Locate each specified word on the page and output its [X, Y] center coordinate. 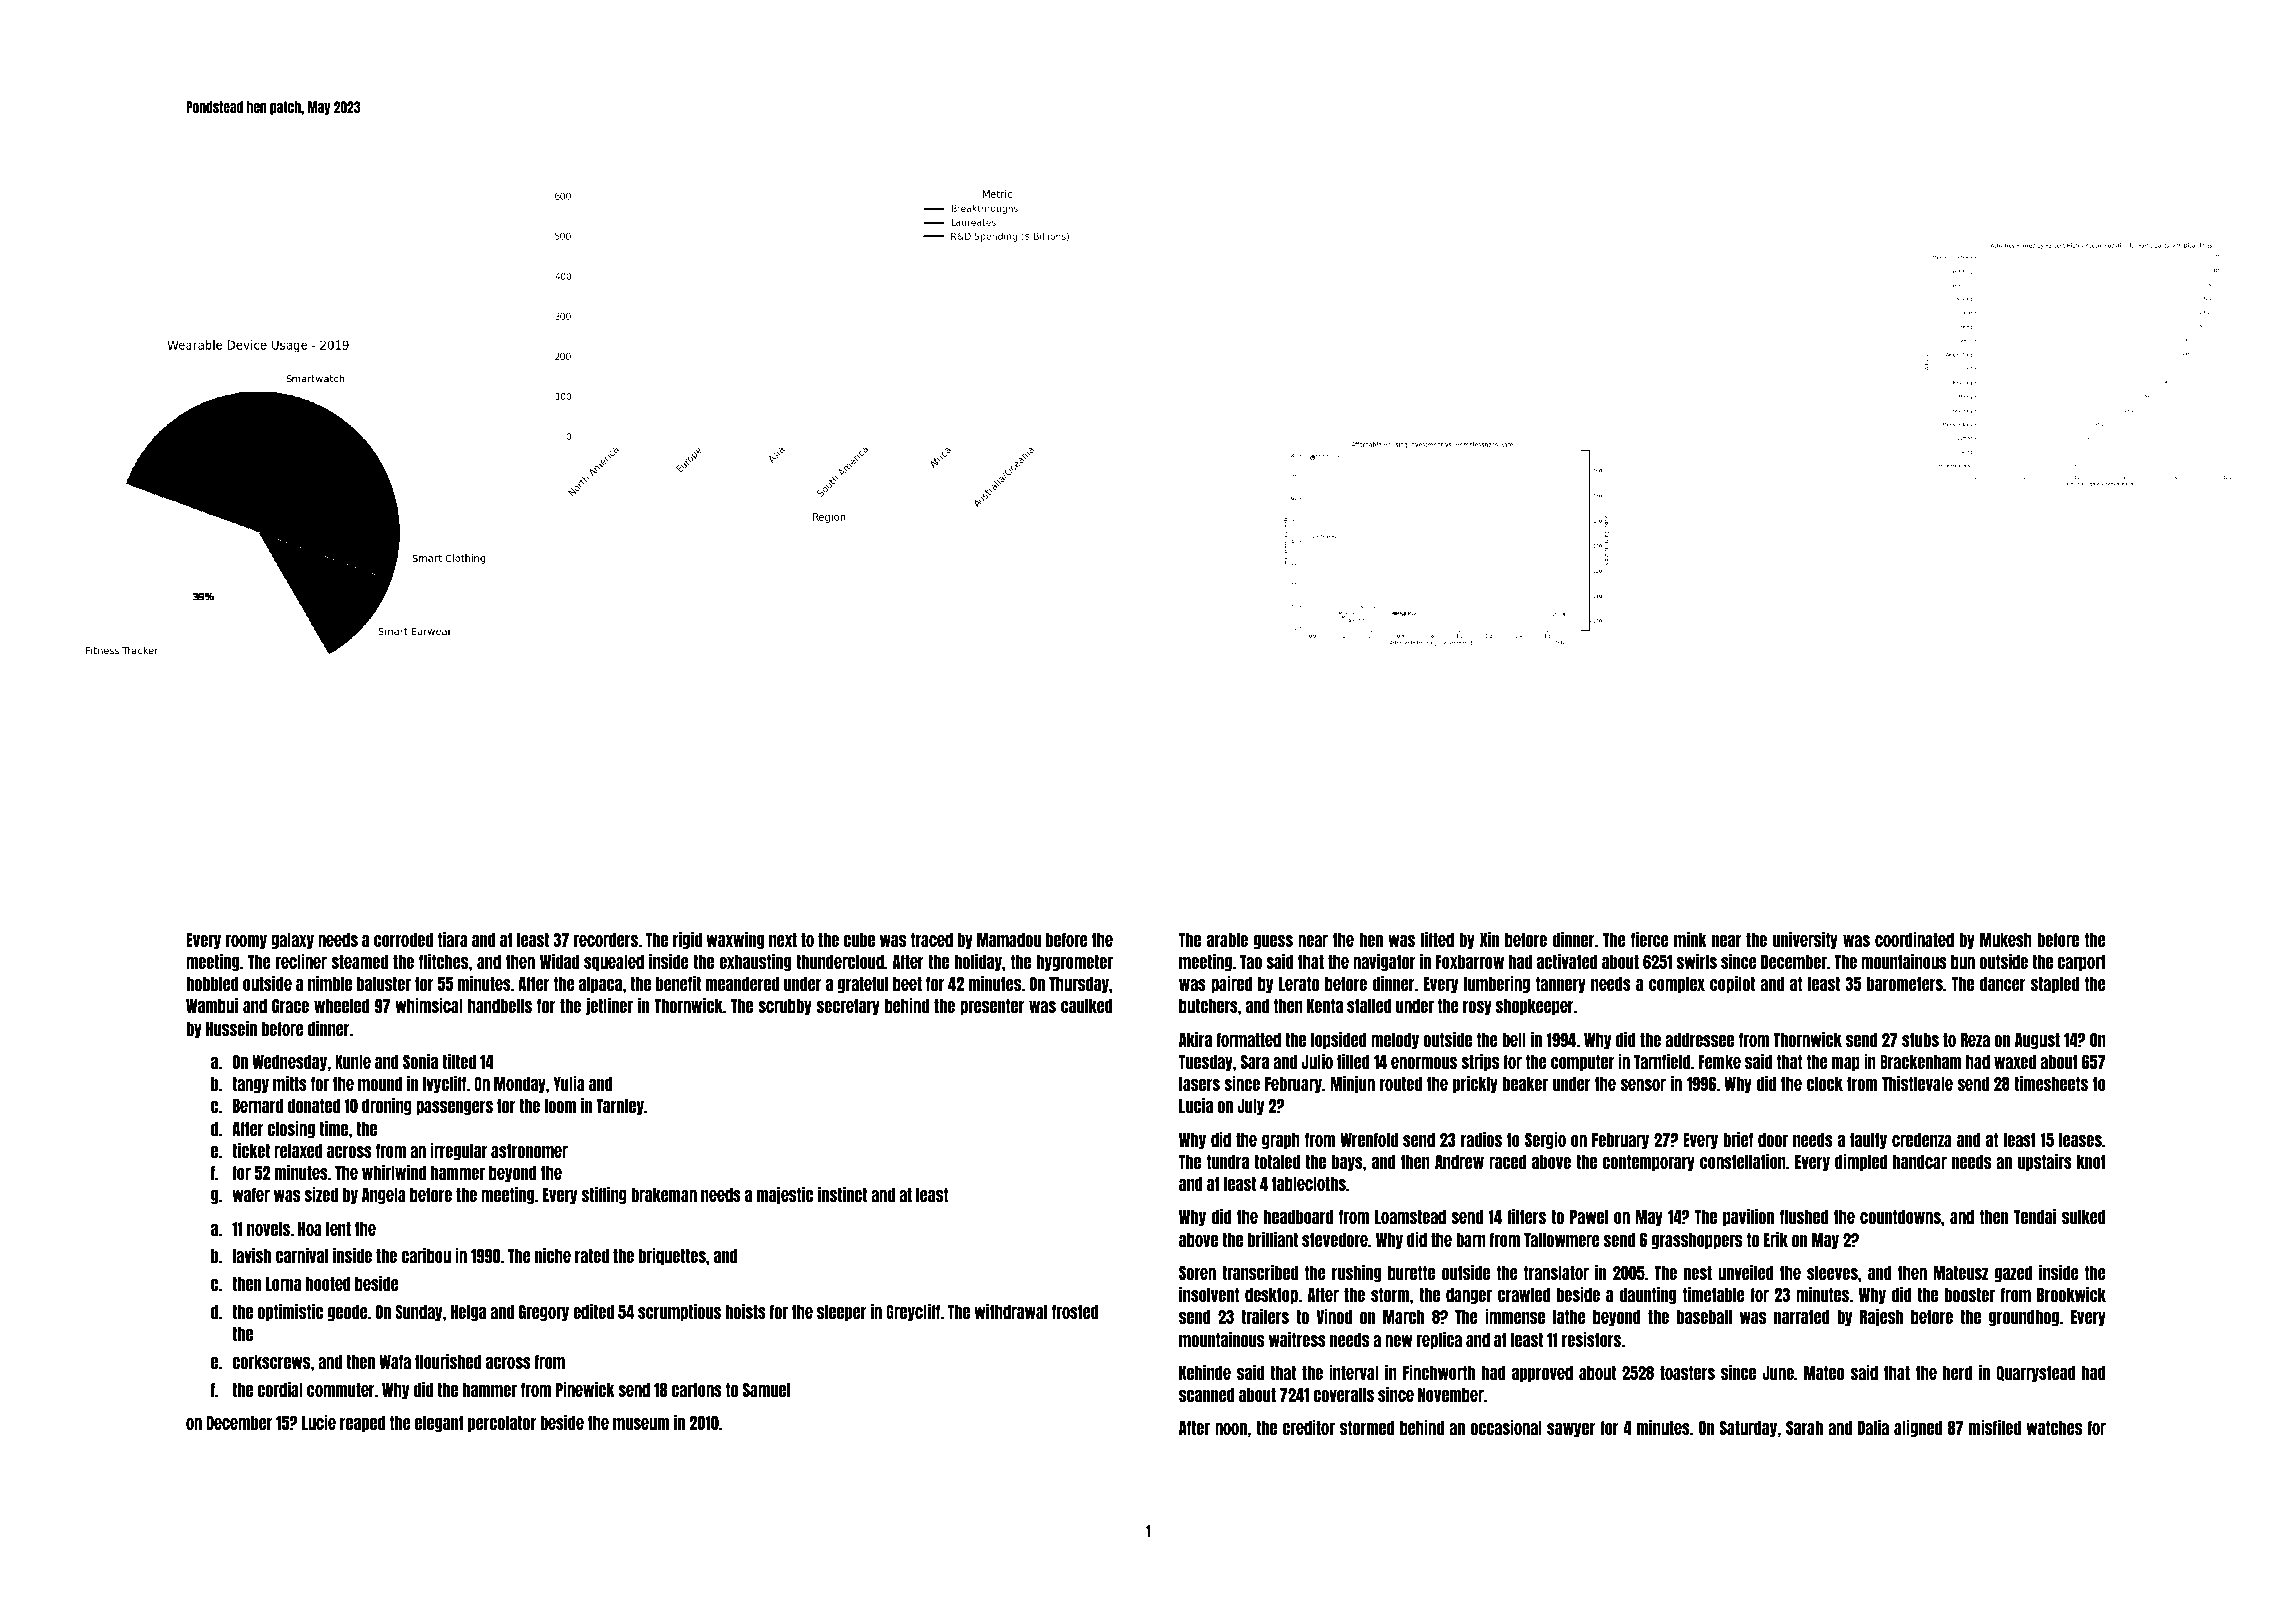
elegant [439, 1424]
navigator [1384, 962]
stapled [2055, 985]
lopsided [1339, 1040]
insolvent [1209, 1294]
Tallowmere [1562, 1240]
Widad [559, 961]
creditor [1308, 1427]
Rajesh [1881, 1317]
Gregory [544, 1313]
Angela [384, 1196]
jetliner [609, 1006]
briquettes [672, 1256]
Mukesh [2006, 940]
